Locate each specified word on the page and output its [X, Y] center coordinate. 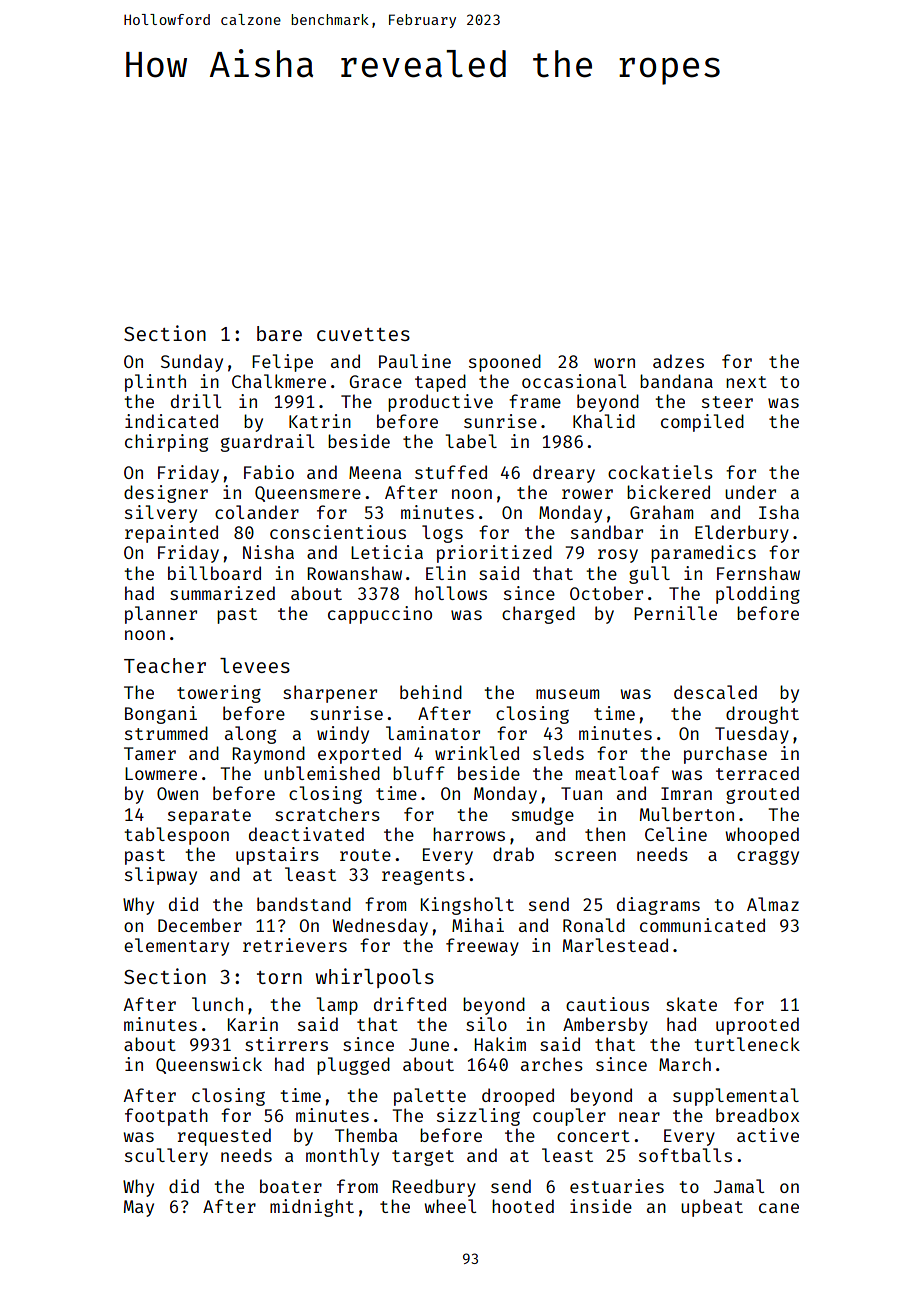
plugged [353, 1066]
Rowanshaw [354, 573]
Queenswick [209, 1065]
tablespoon [176, 836]
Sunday [192, 363]
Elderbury [742, 534]
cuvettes [363, 334]
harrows [469, 834]
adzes [678, 361]
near [639, 1117]
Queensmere [308, 494]
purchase [725, 755]
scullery [166, 1157]
